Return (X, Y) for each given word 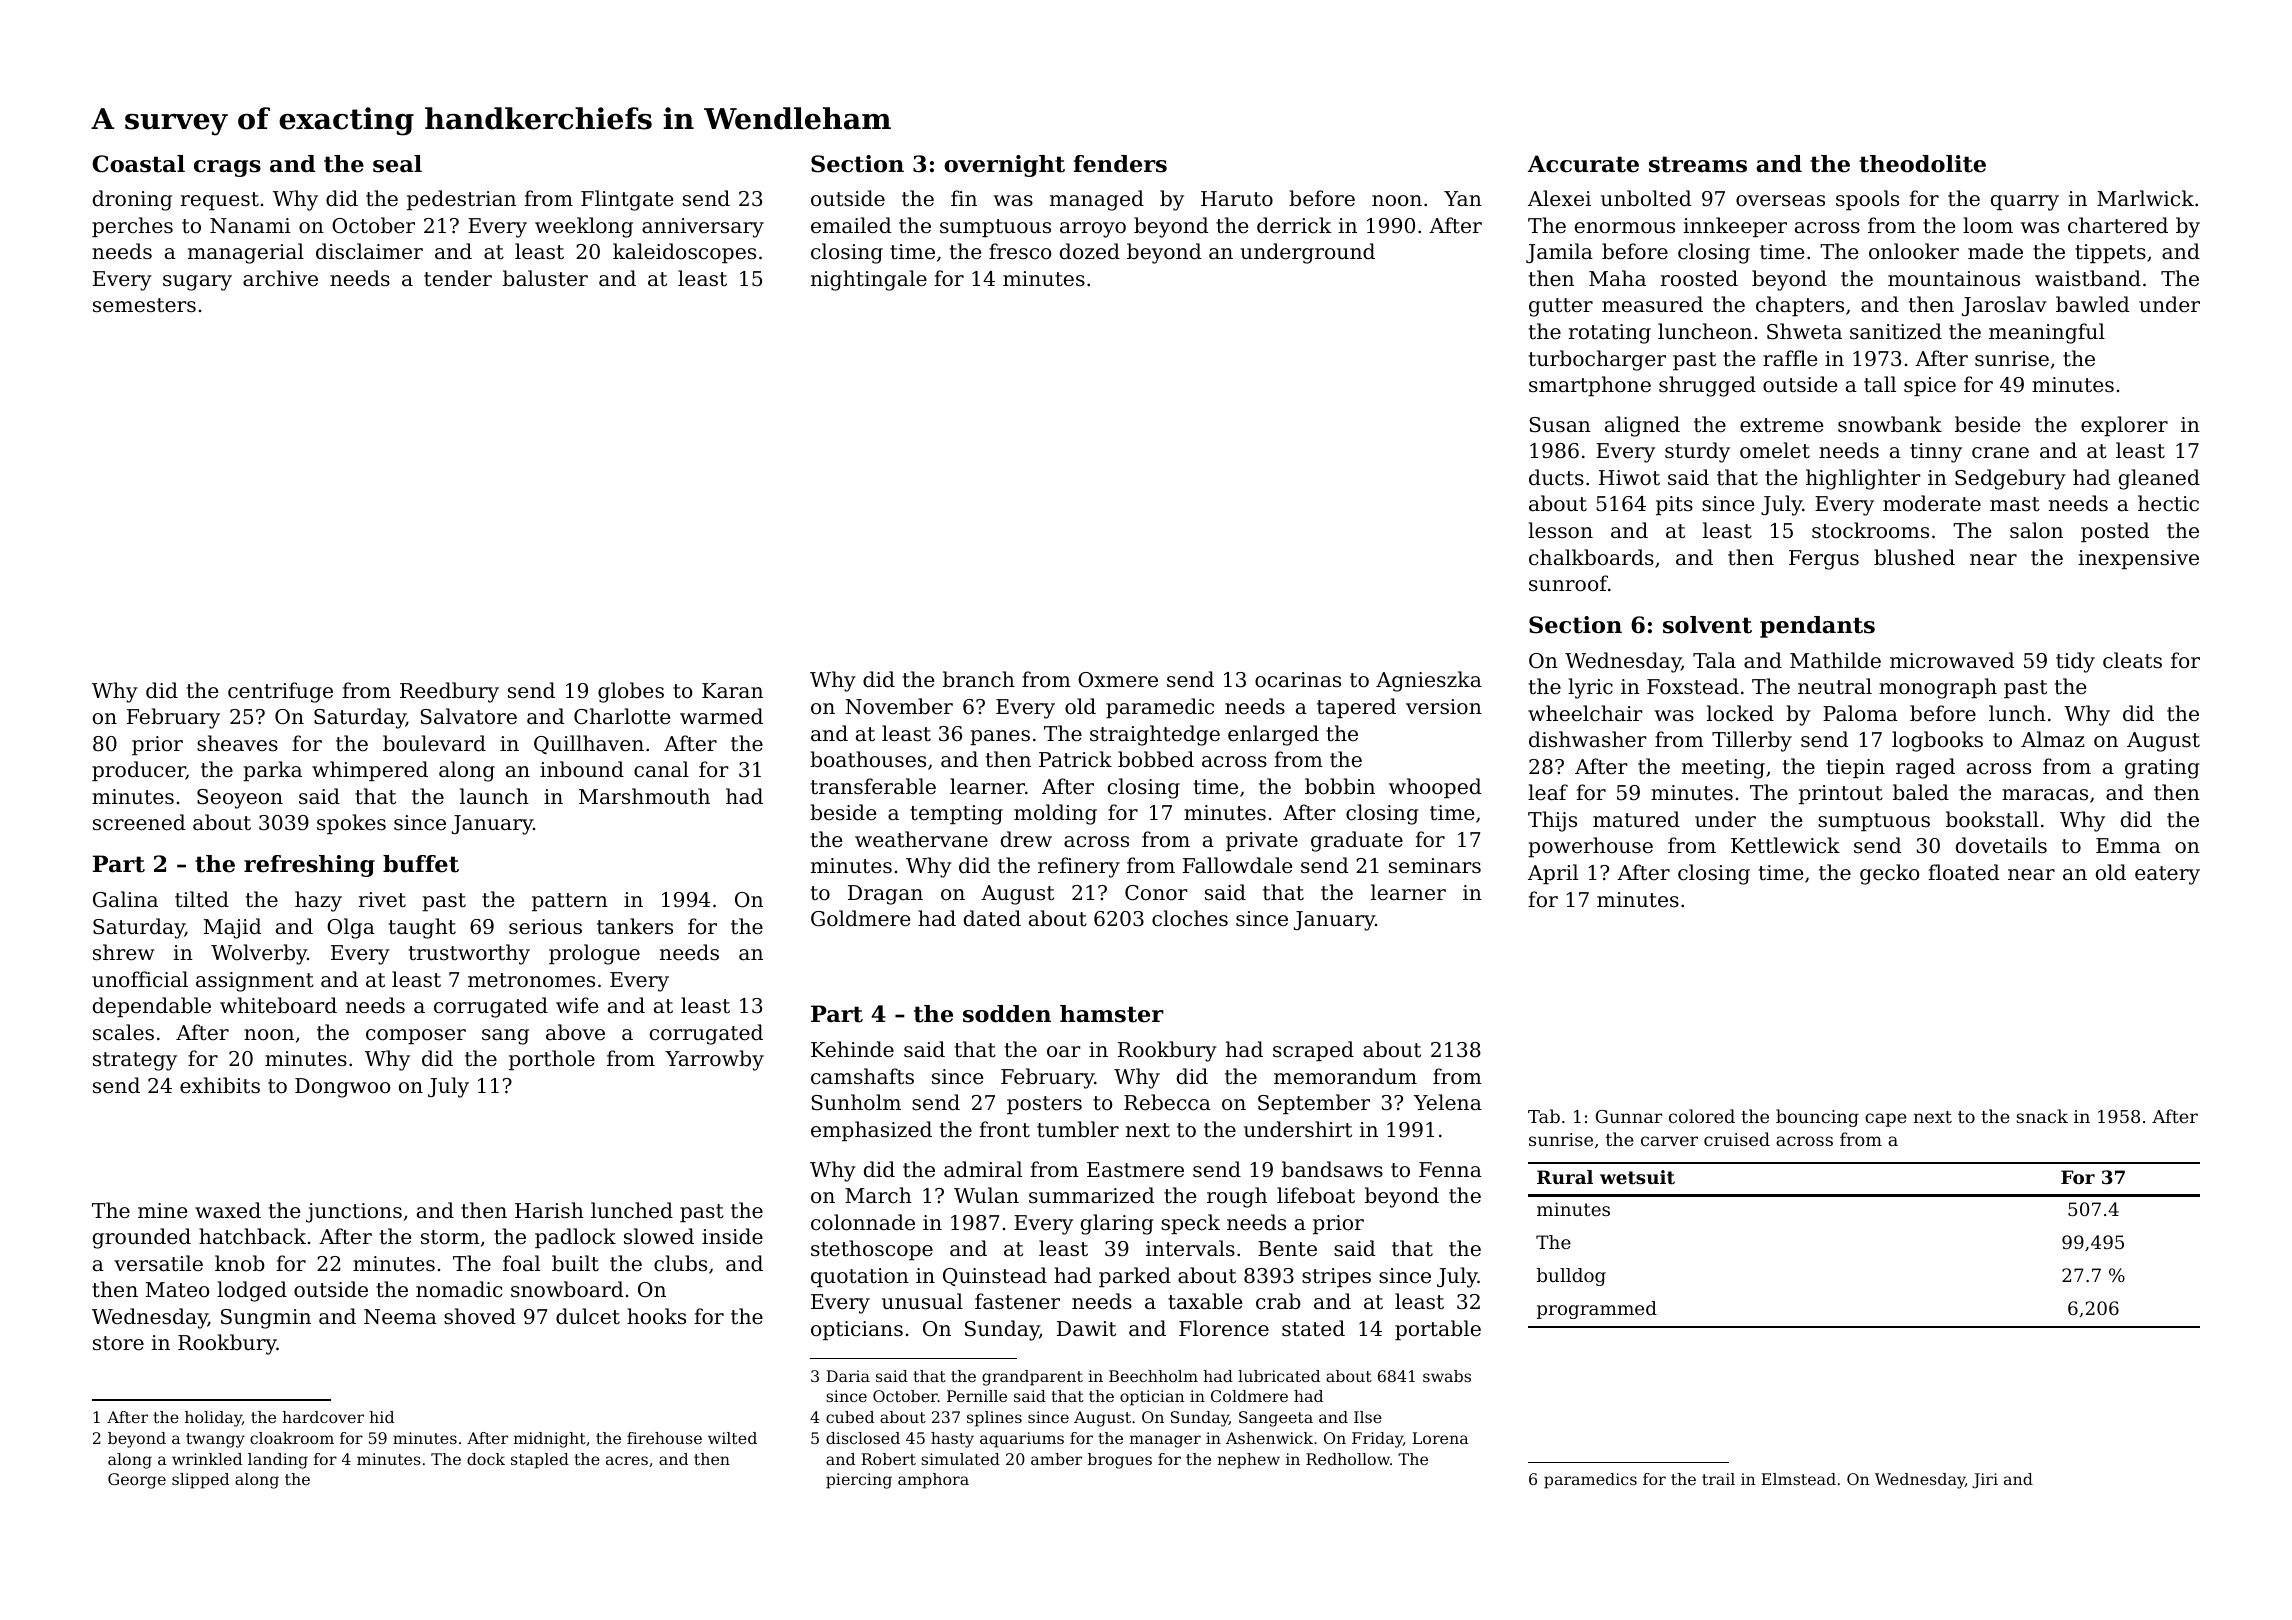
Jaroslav (2004, 306)
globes (631, 692)
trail (1718, 1479)
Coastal (138, 164)
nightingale (869, 280)
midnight (549, 1440)
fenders (1120, 164)
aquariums (1022, 1440)
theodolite (1922, 164)
